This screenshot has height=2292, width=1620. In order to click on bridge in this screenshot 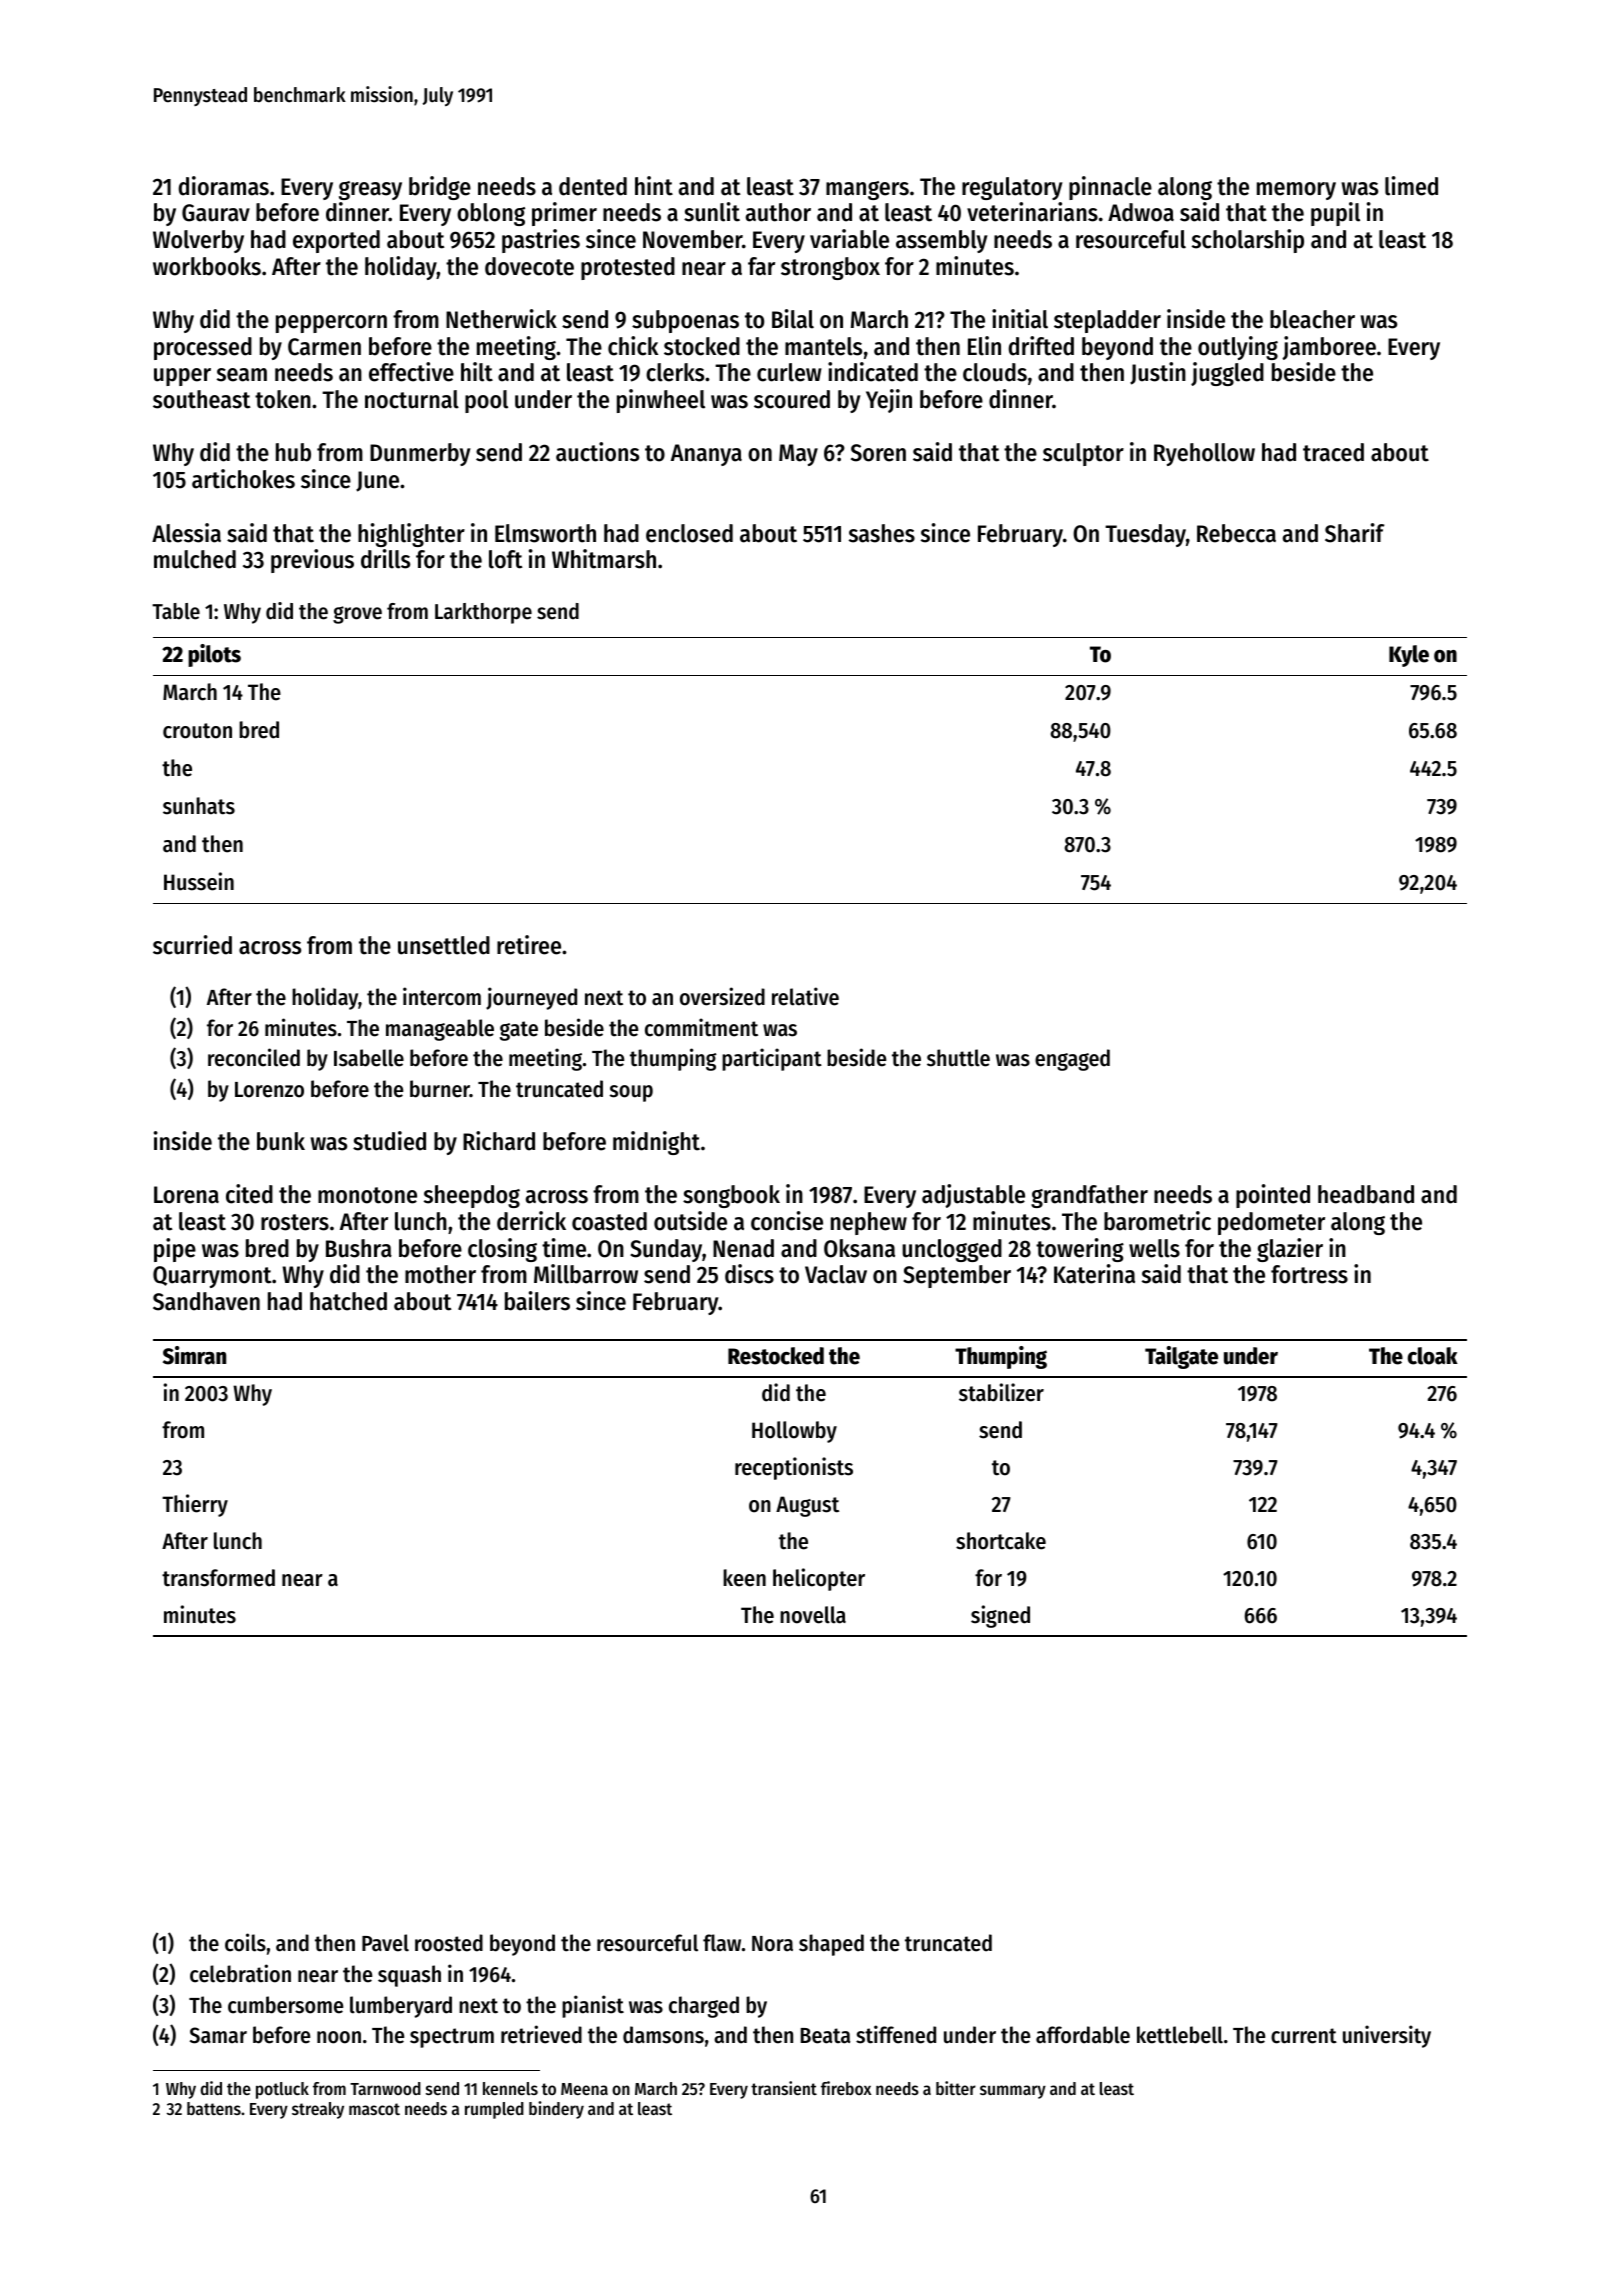, I will do `click(440, 188)`.
